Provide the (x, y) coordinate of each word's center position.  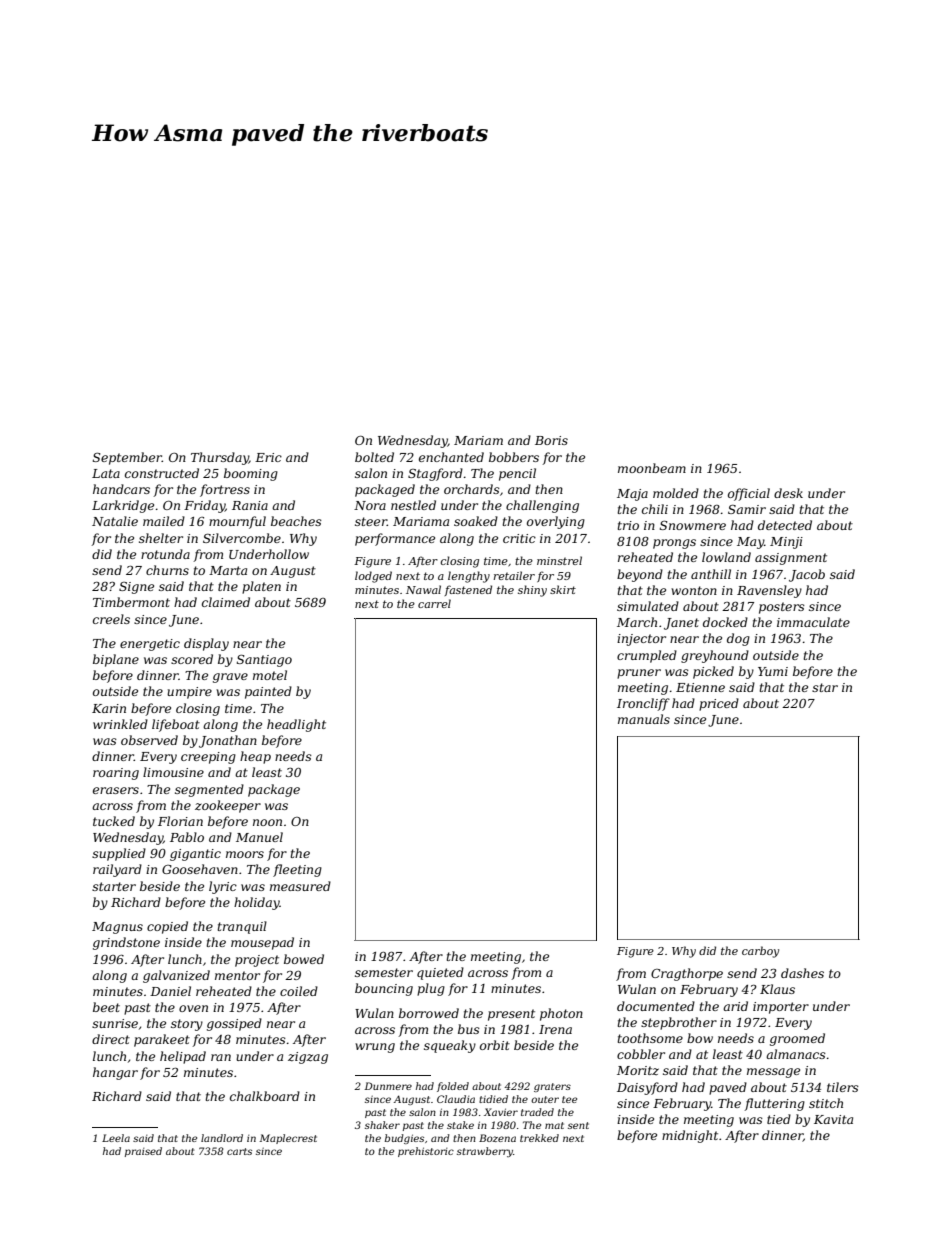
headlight (296, 725)
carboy (760, 952)
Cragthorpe (687, 974)
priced (719, 704)
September (127, 458)
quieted (440, 973)
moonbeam (652, 468)
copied (167, 927)
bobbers (514, 457)
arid (735, 1006)
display (206, 644)
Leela (116, 1138)
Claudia (456, 1099)
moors (245, 854)
